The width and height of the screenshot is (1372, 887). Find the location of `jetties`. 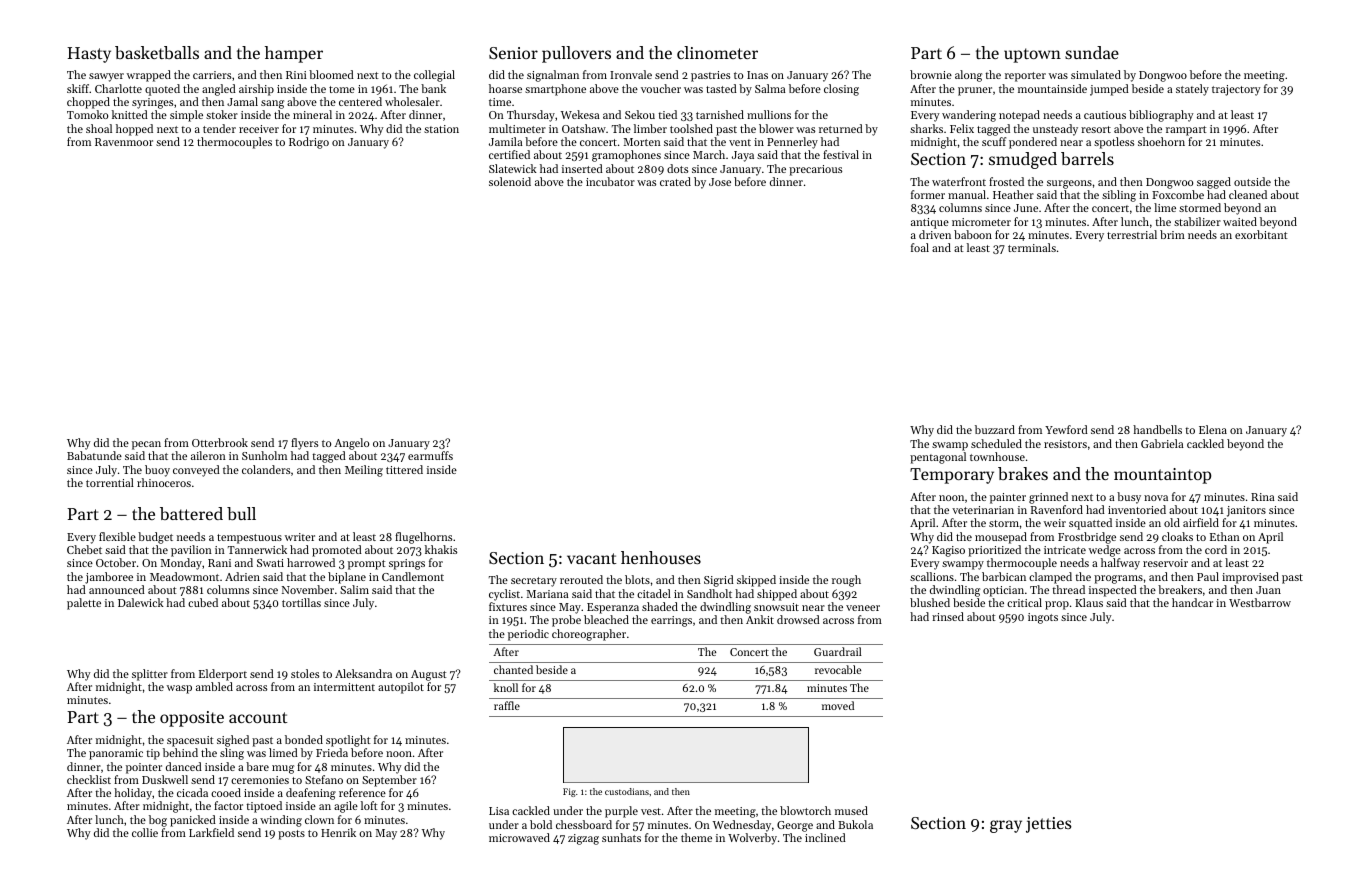

jetties is located at coordinates (1049, 825).
